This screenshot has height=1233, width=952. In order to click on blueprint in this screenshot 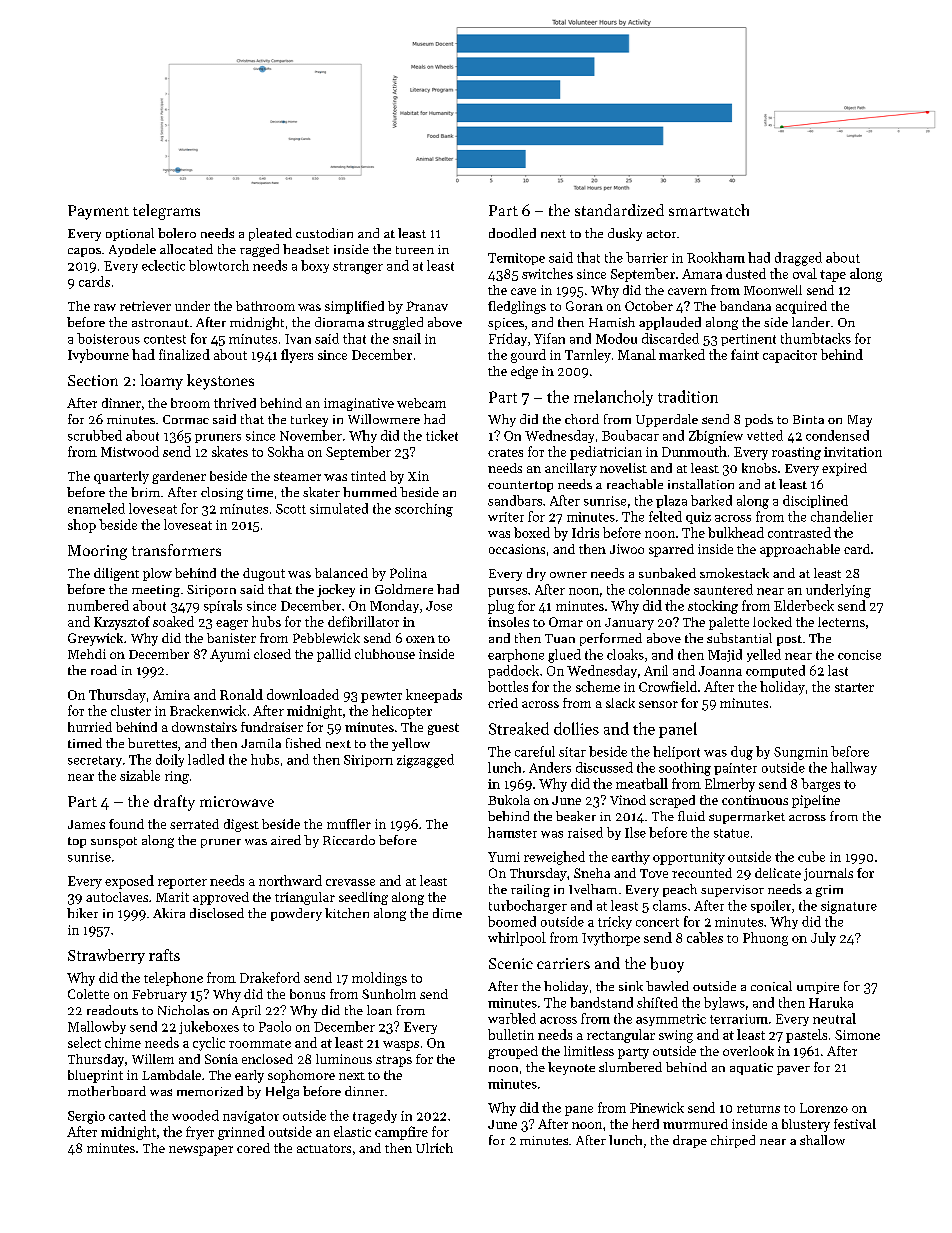, I will do `click(95, 1076)`.
